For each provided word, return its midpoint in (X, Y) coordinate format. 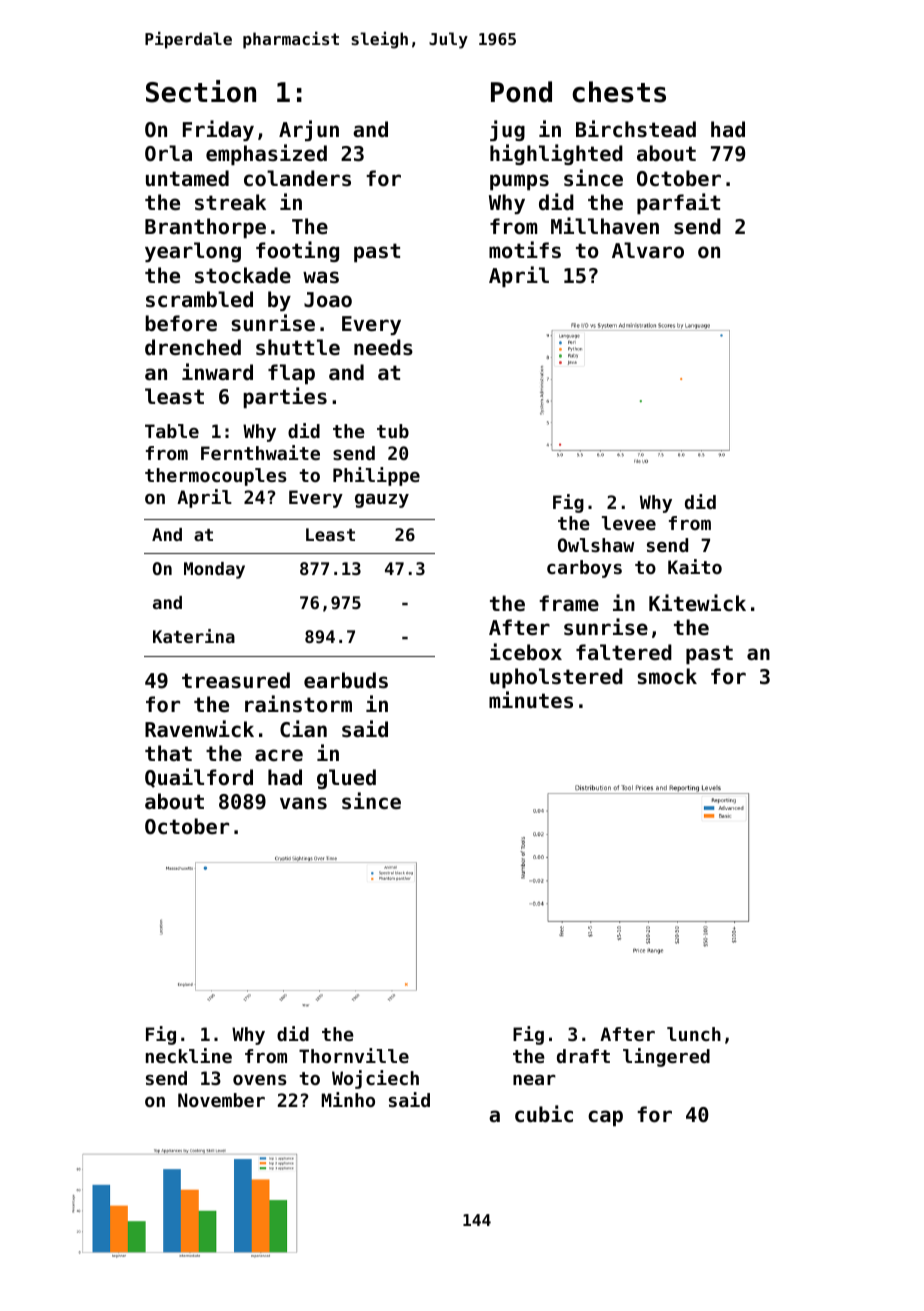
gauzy (382, 501)
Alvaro (648, 250)
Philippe (376, 476)
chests (619, 92)
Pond (521, 92)
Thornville (354, 1055)
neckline (189, 1055)
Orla (168, 153)
